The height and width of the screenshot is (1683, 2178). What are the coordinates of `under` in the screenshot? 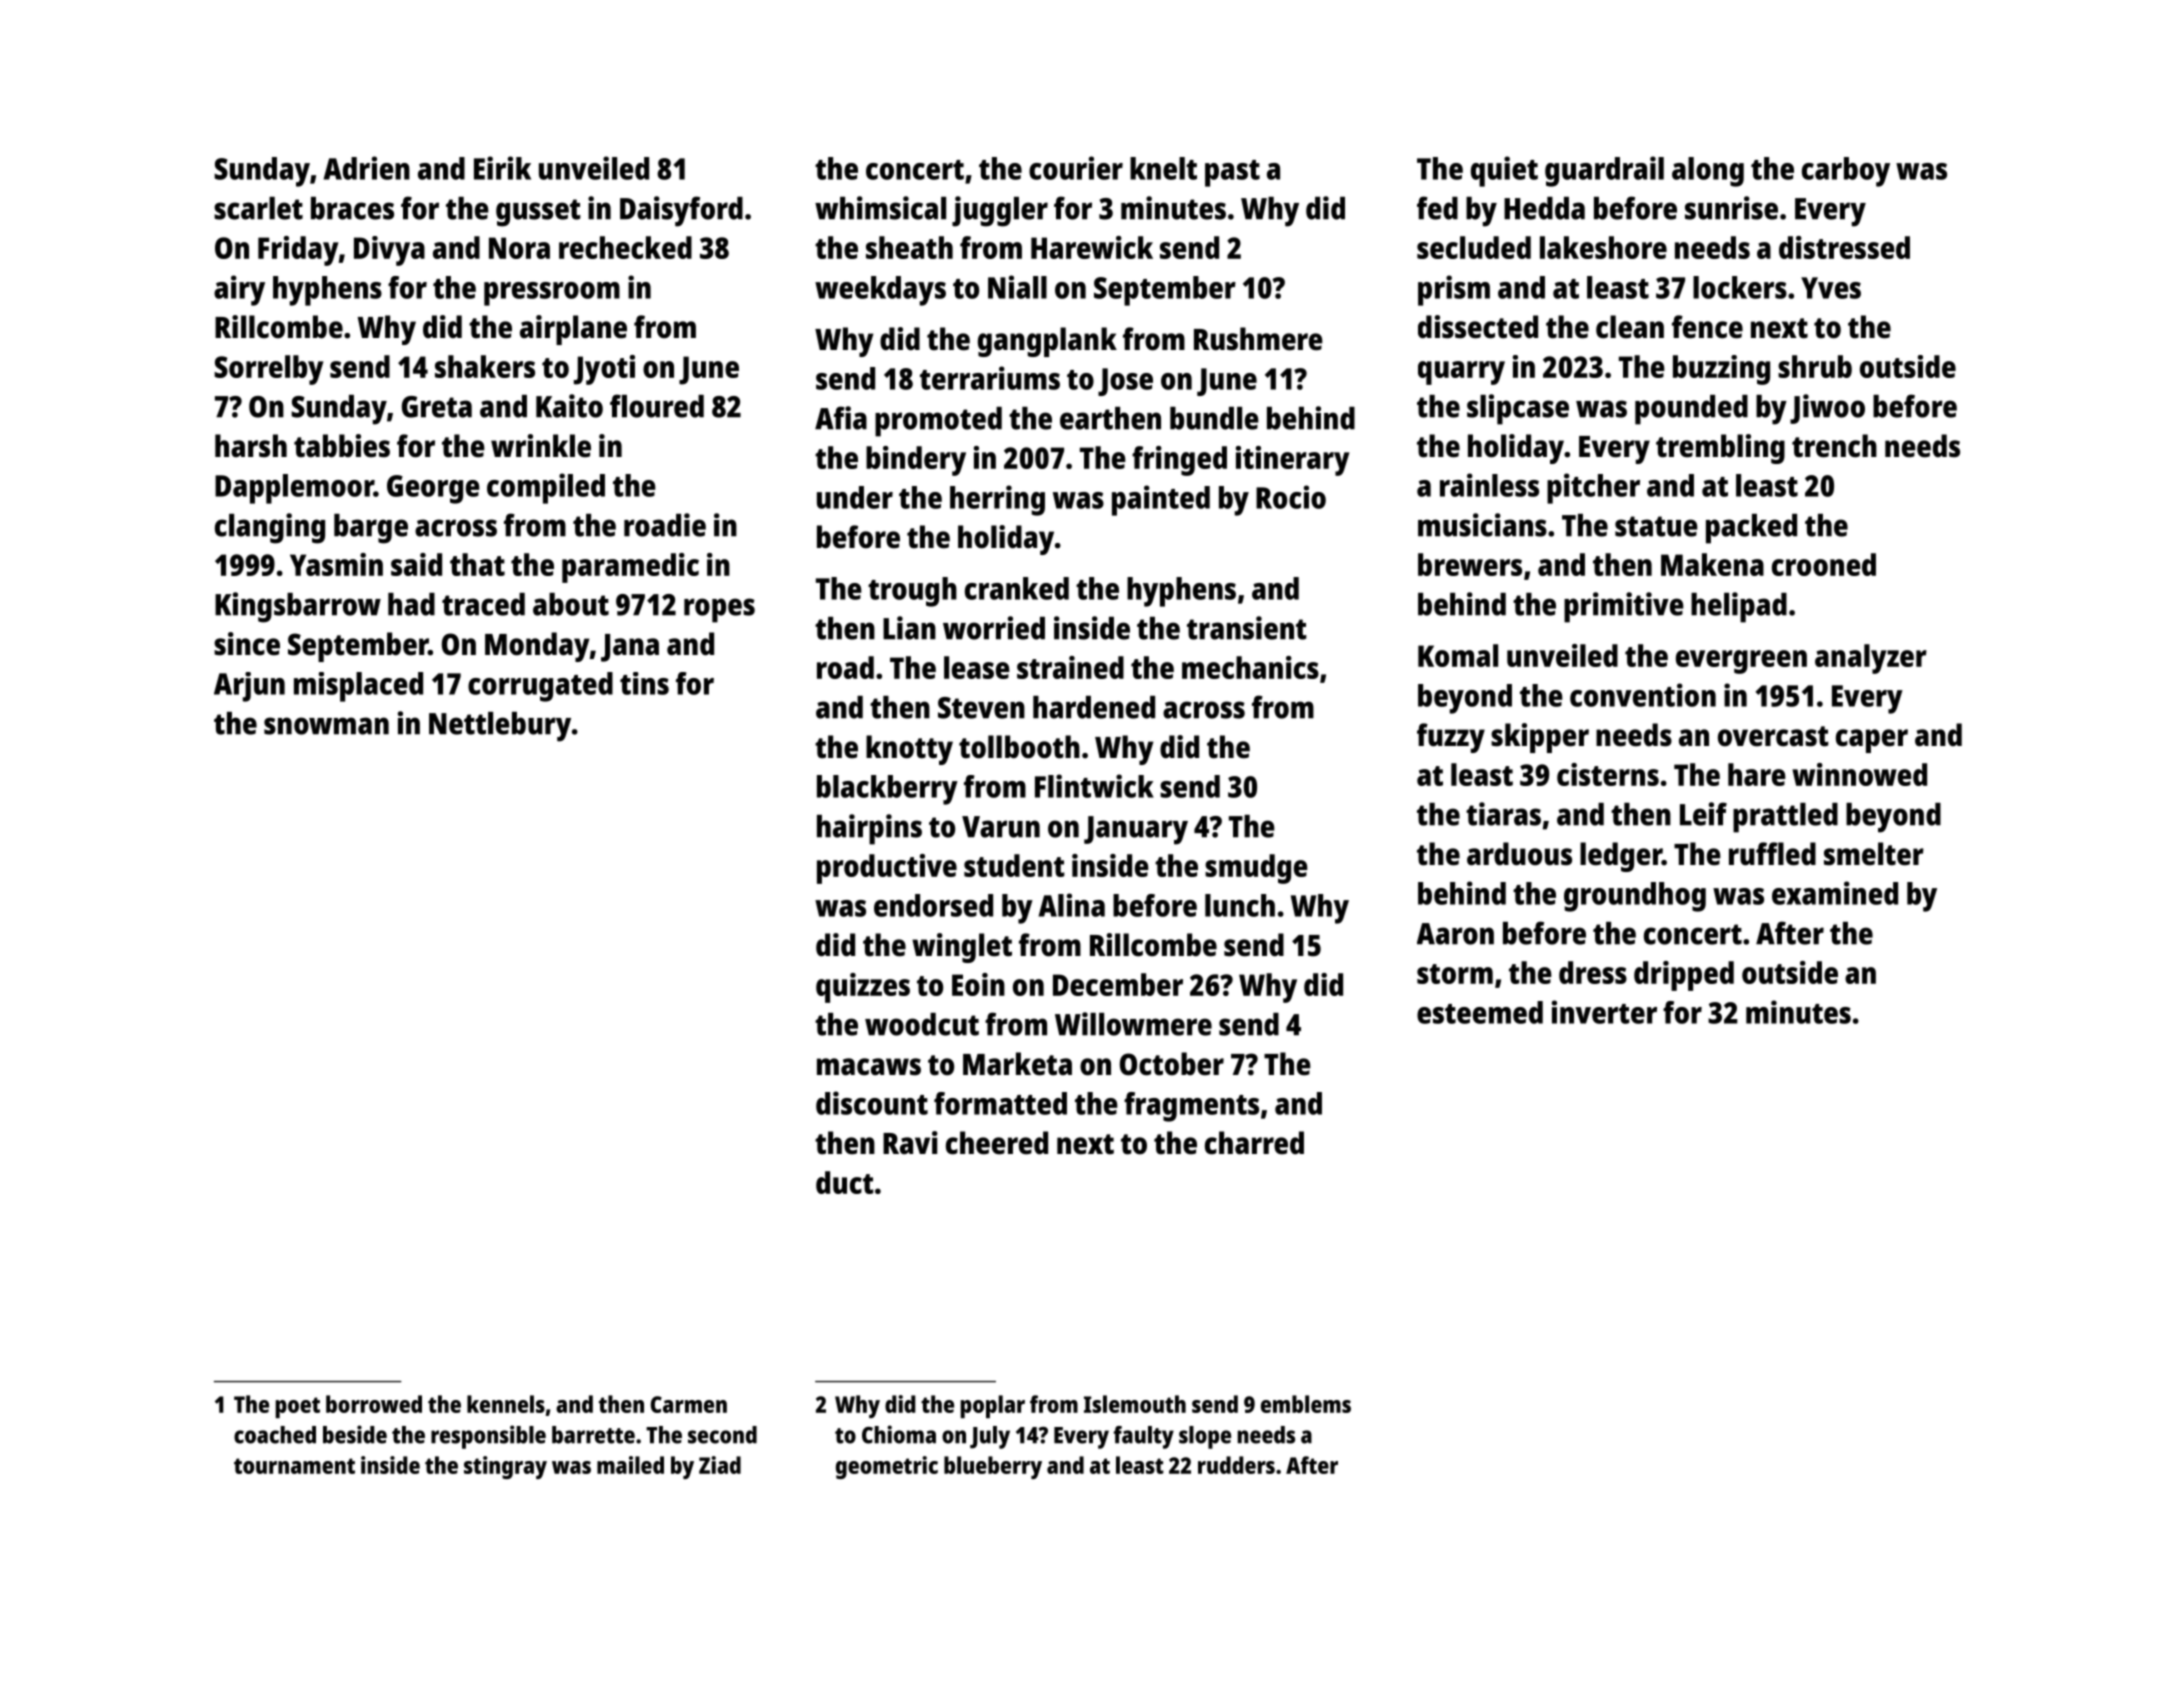 It's located at (855, 497).
